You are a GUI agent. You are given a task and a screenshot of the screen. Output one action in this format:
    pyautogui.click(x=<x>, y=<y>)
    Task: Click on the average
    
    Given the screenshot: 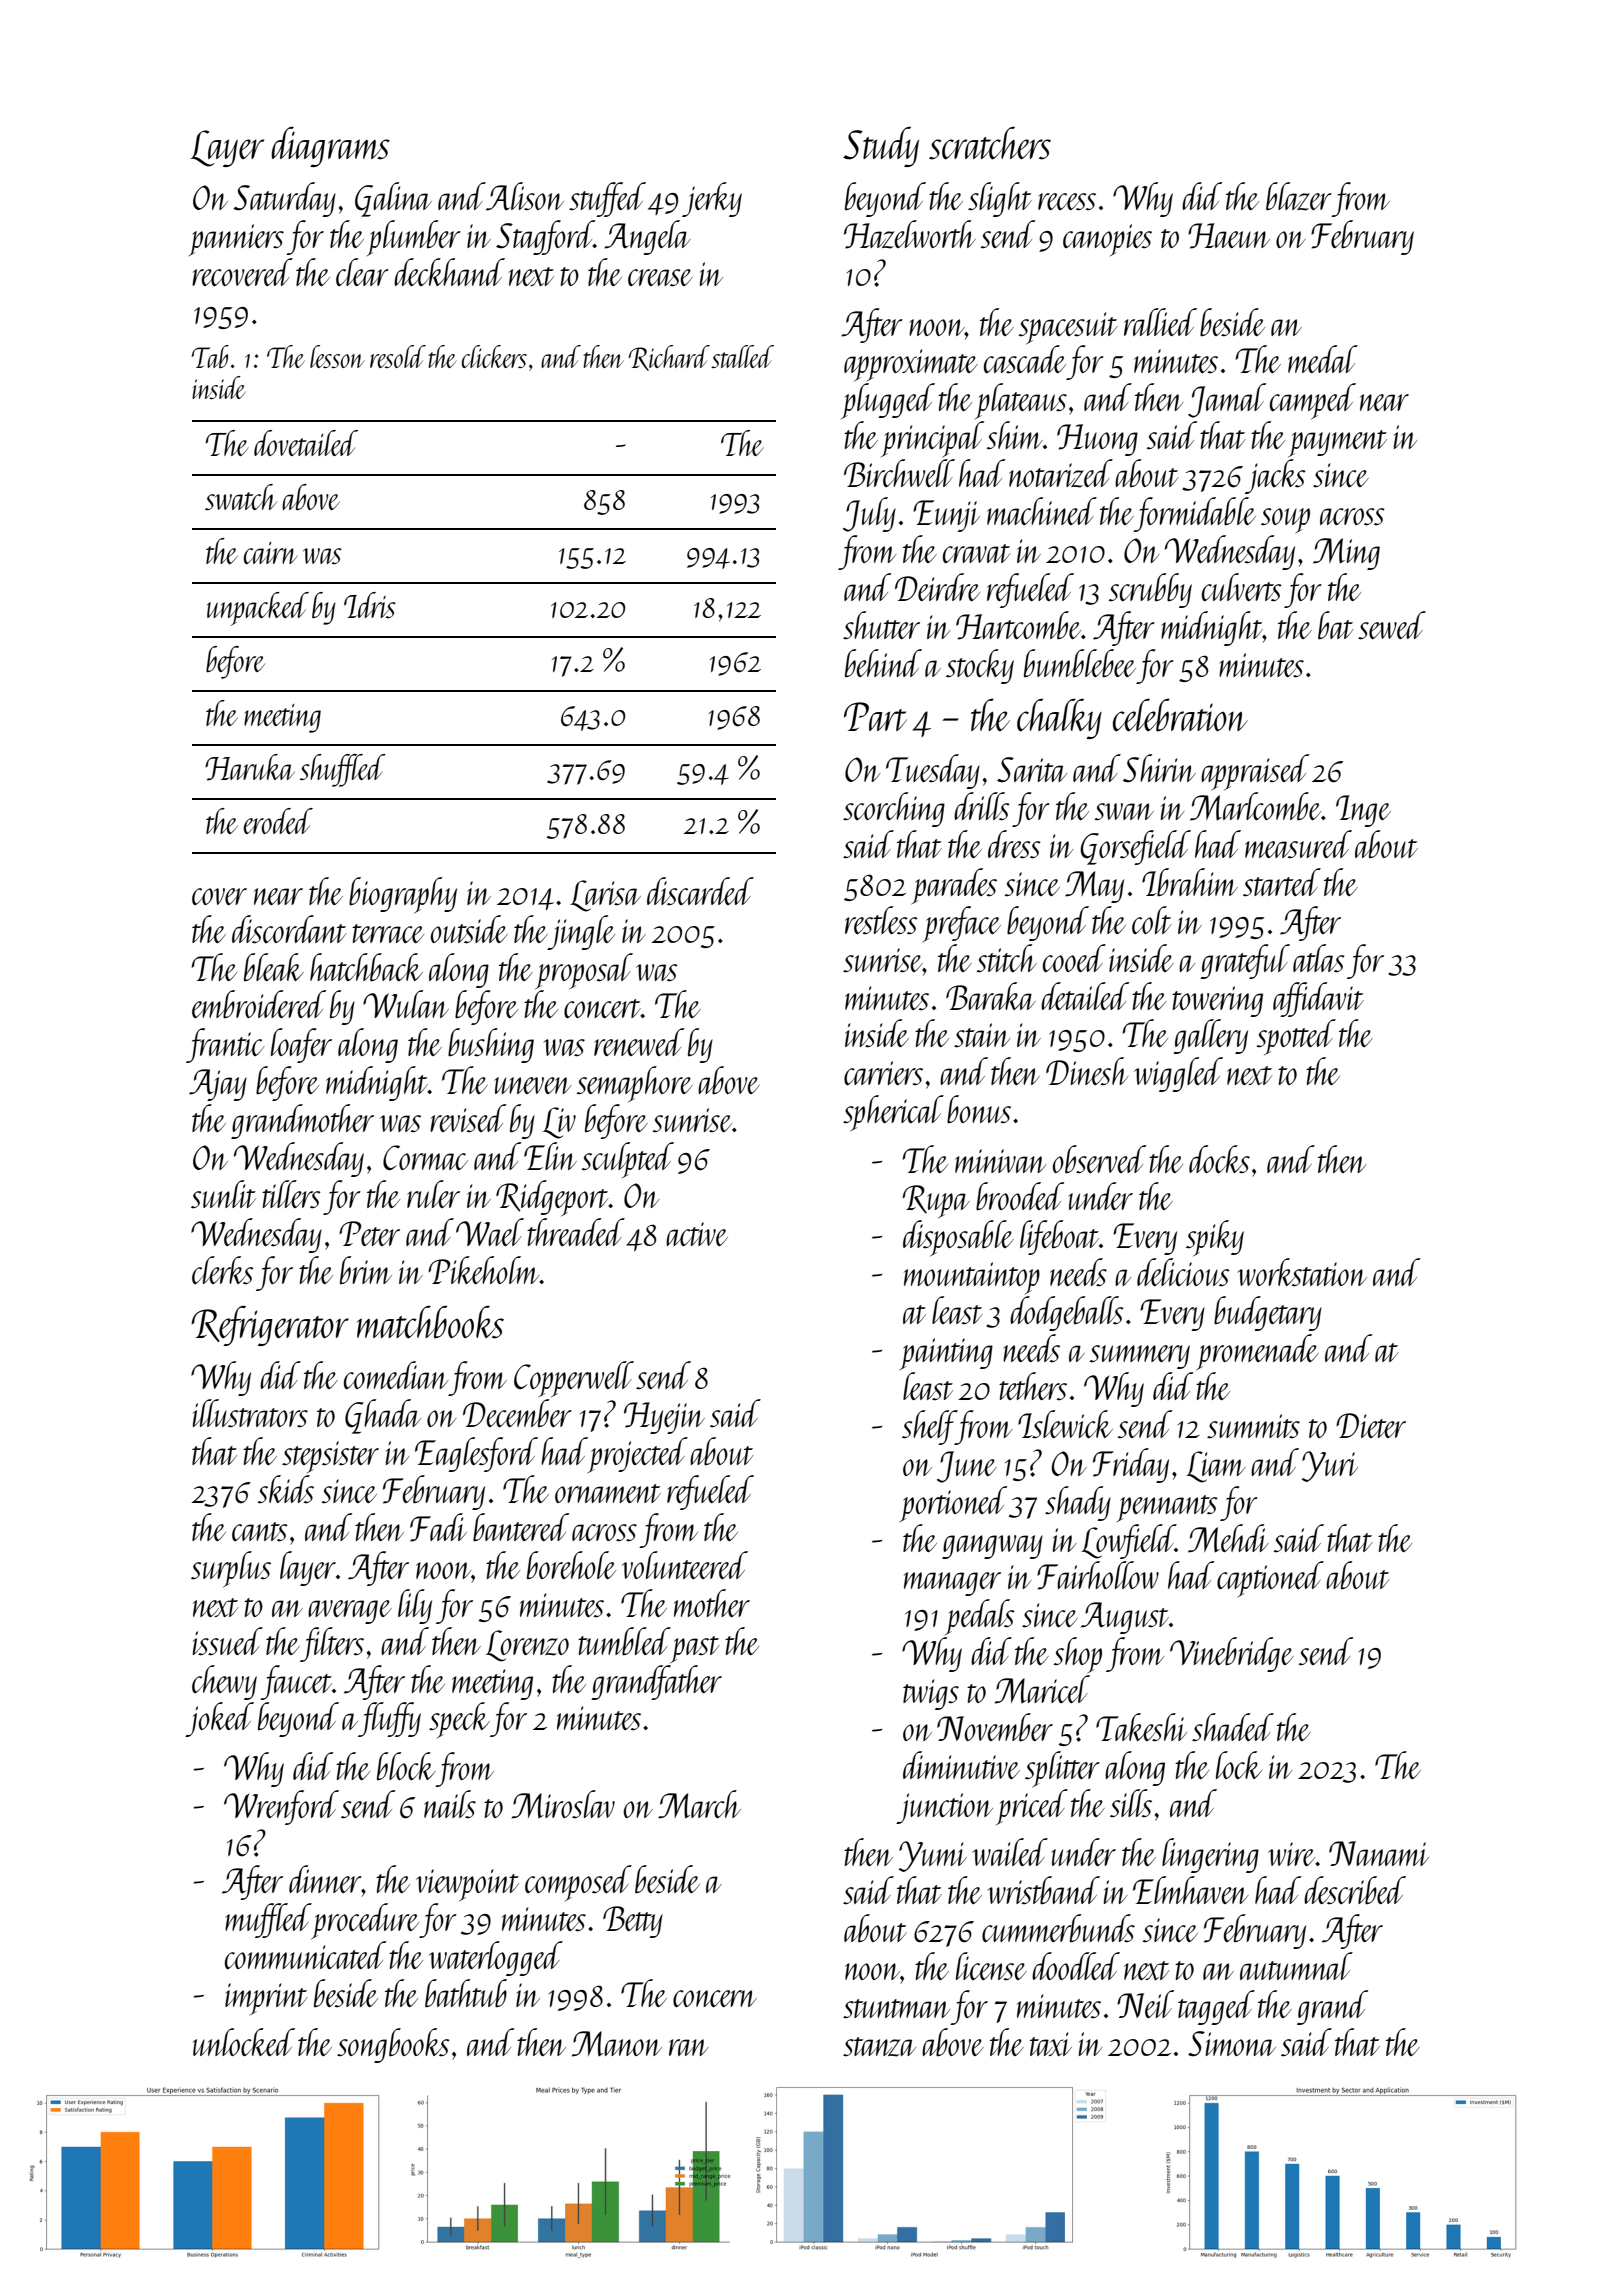 What is the action you would take?
    pyautogui.click(x=350, y=1612)
